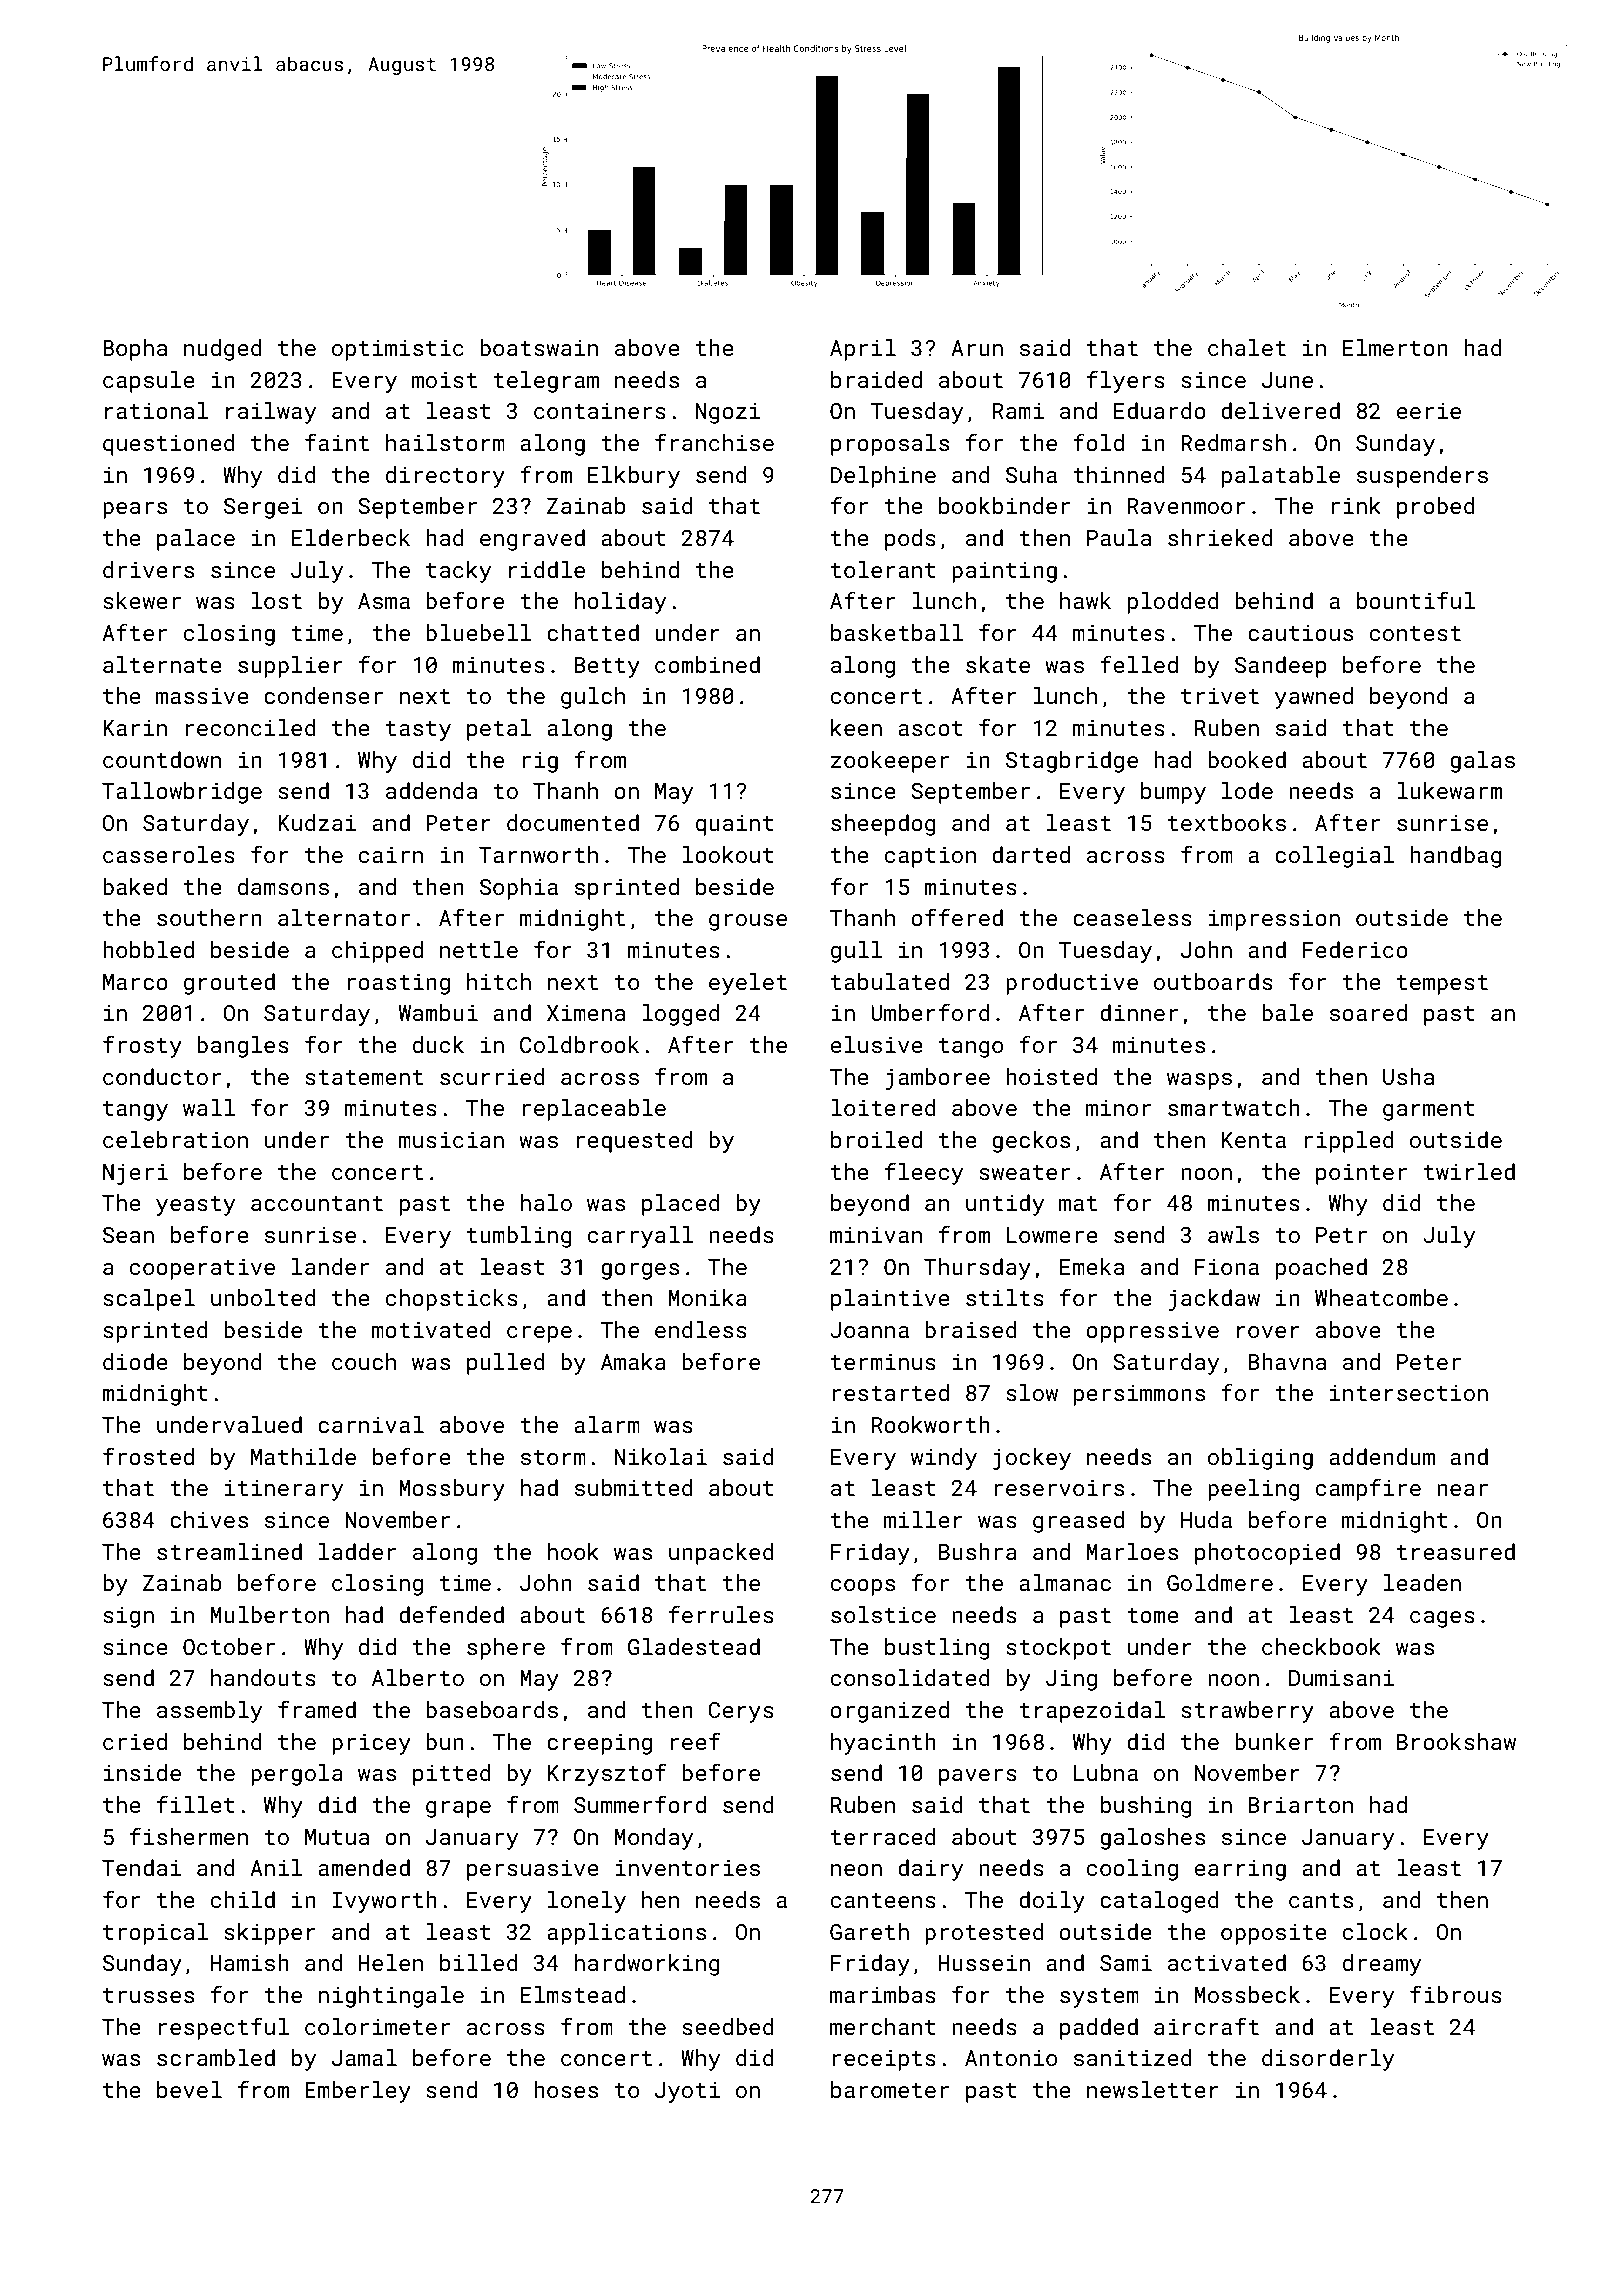  I want to click on Bopha, so click(135, 350).
